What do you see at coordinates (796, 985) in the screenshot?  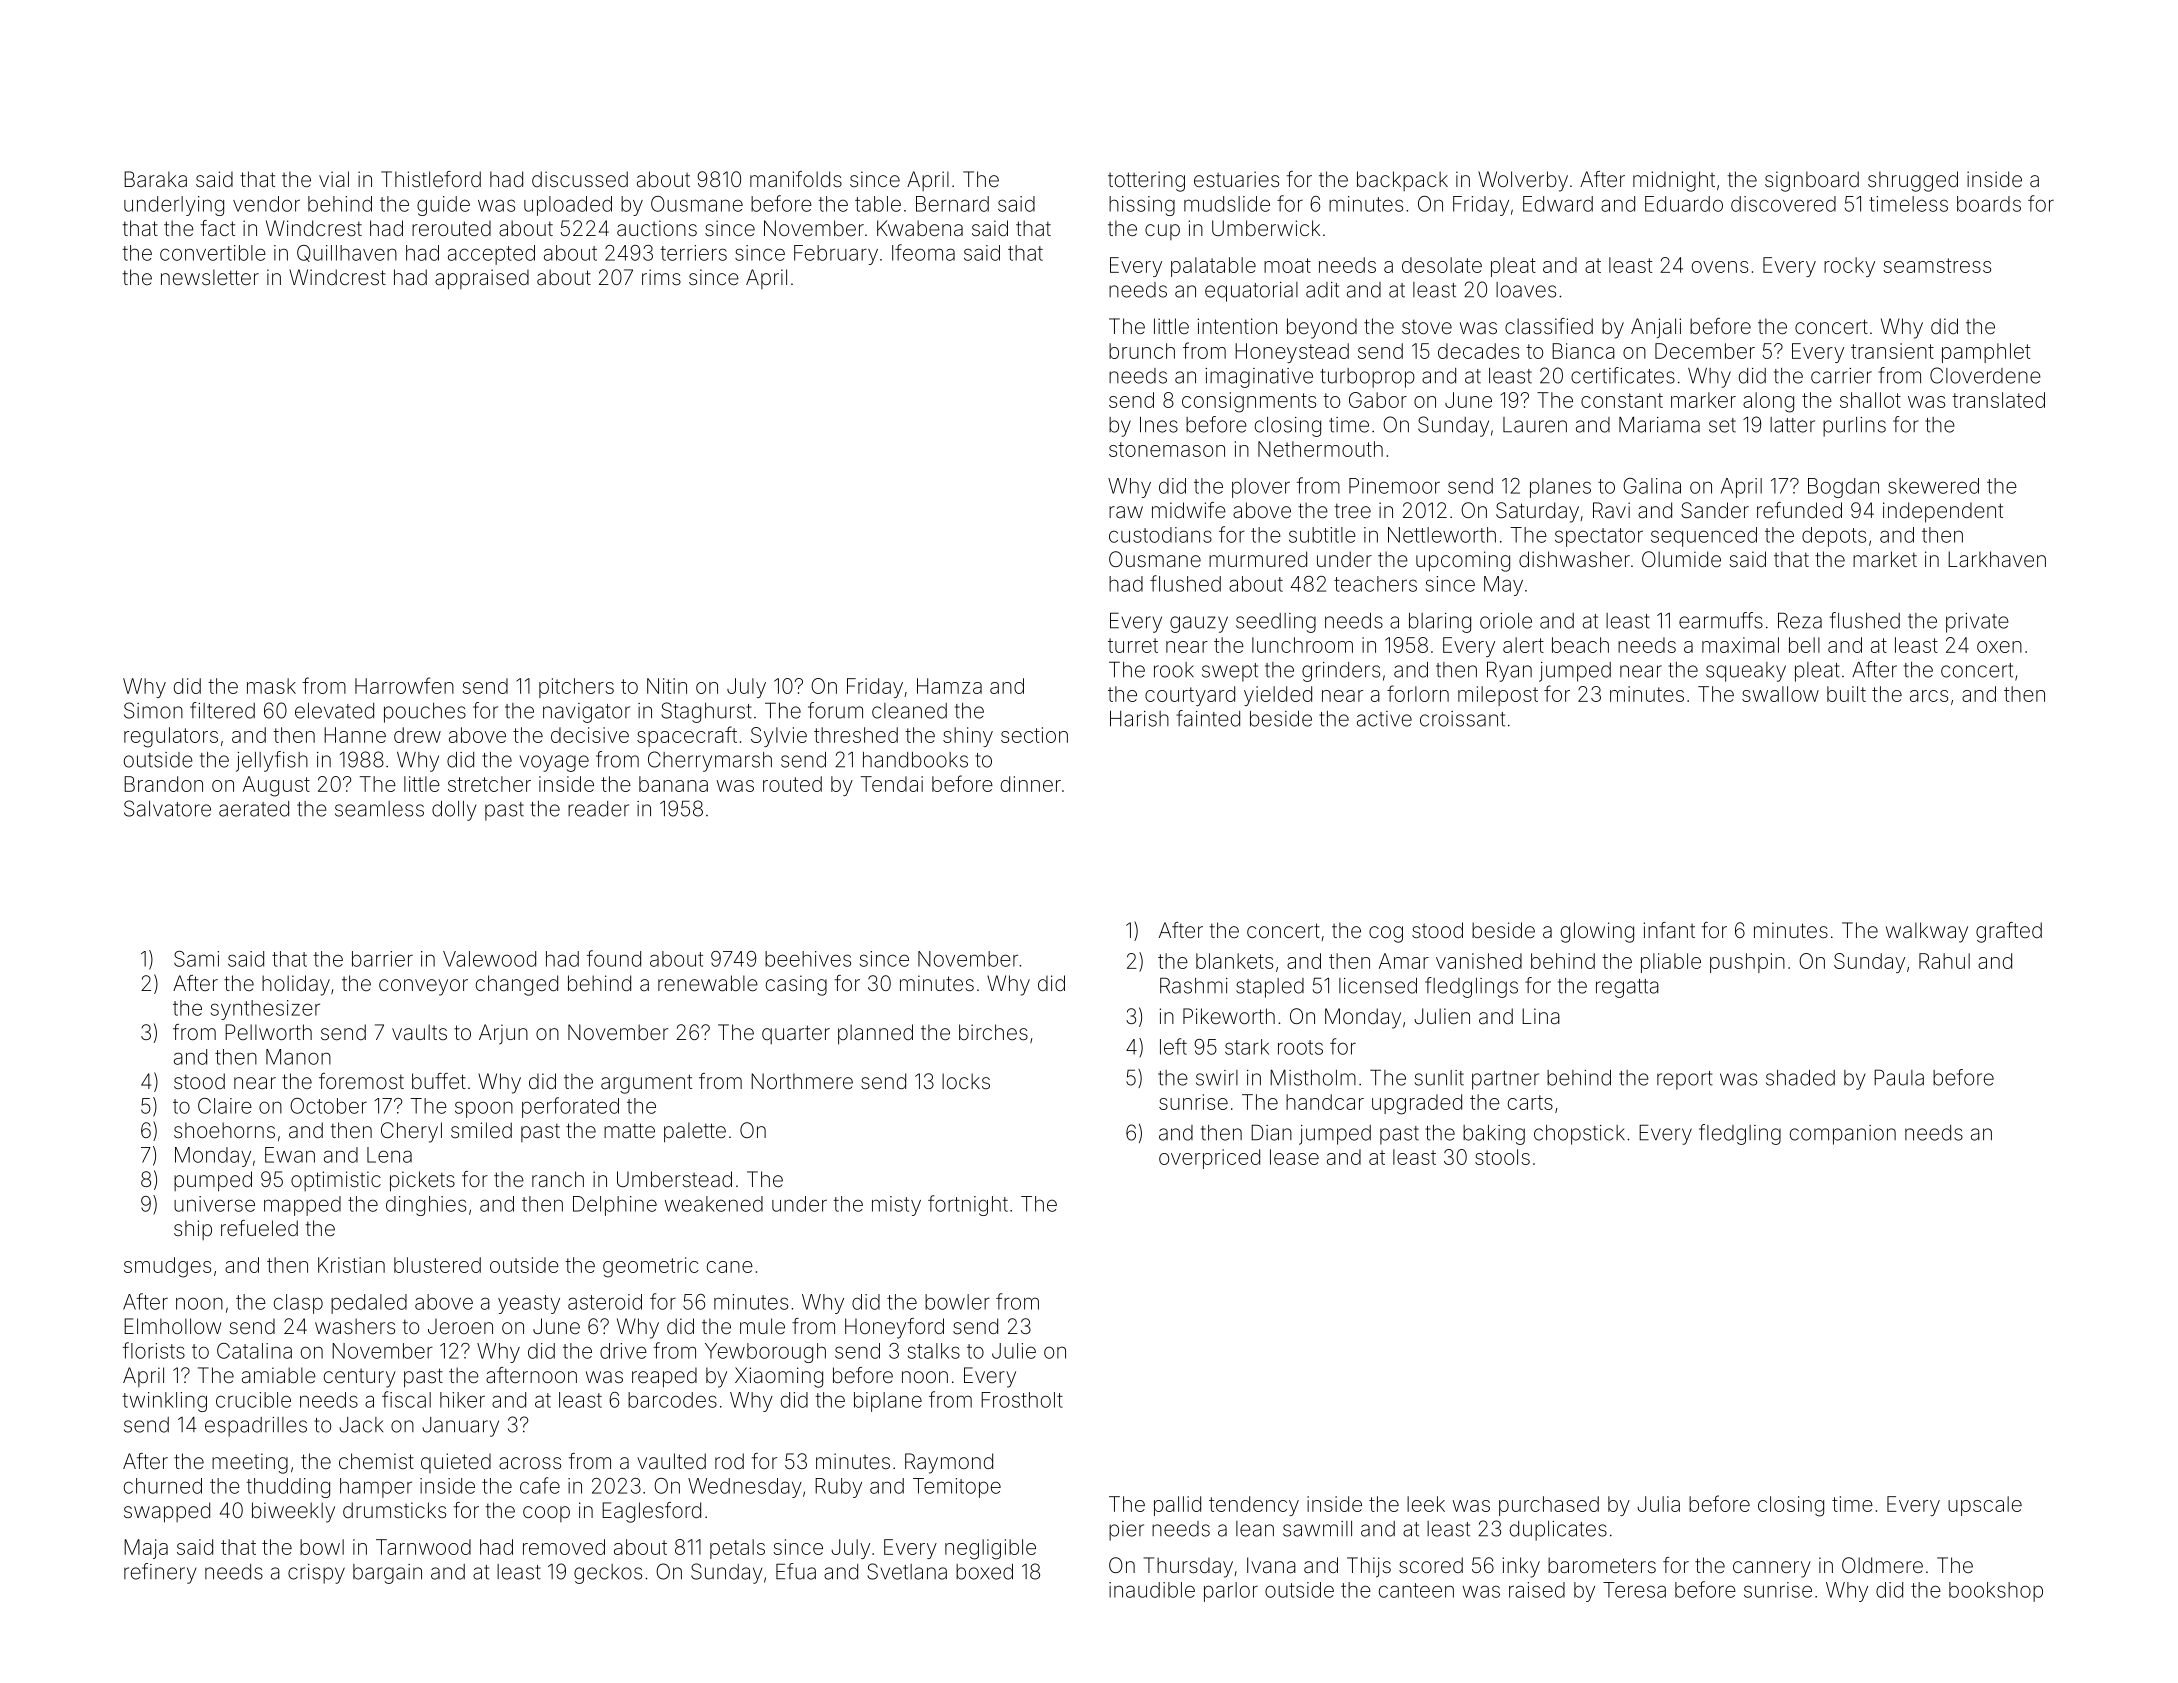 I see `casing` at bounding box center [796, 985].
